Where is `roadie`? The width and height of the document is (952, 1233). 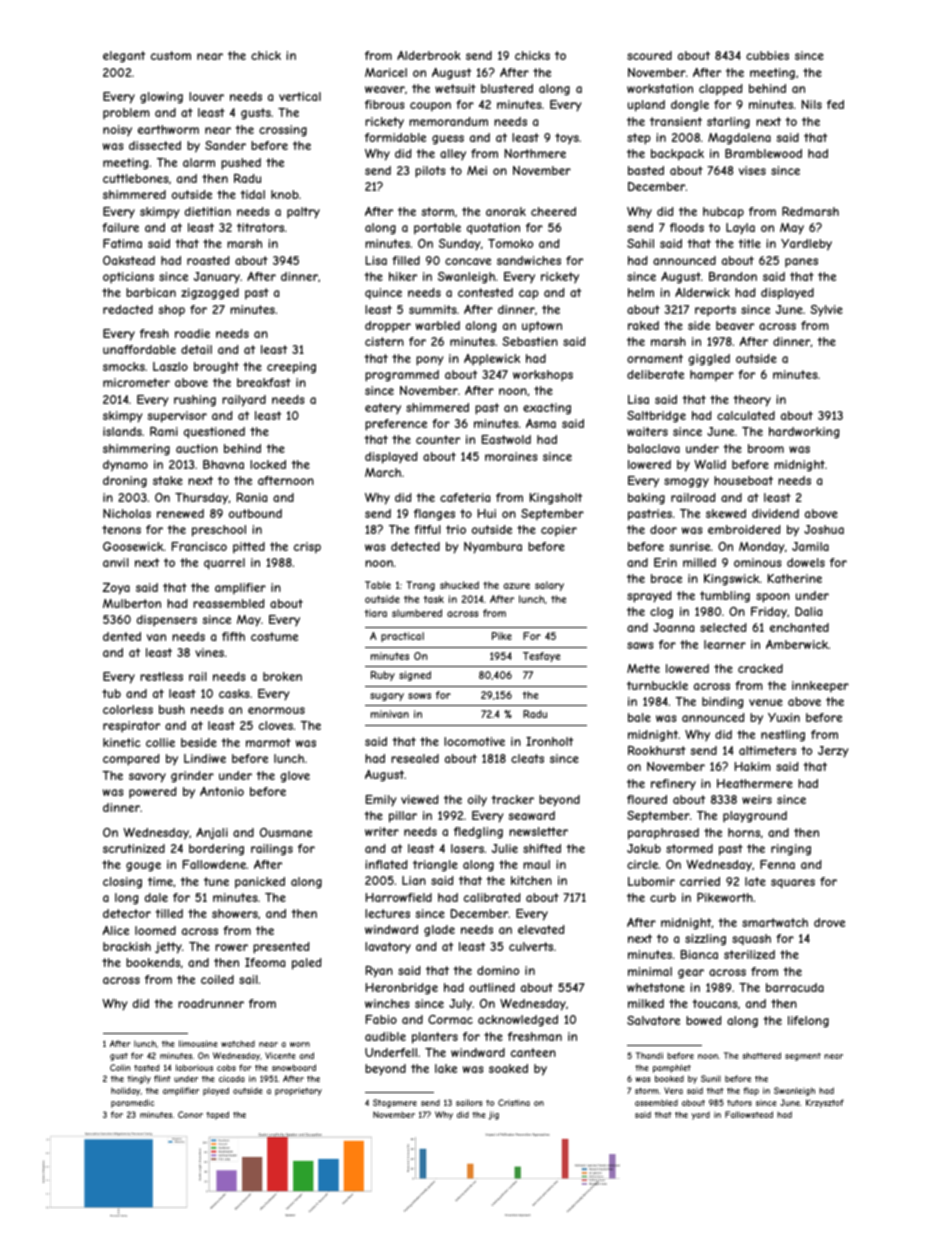
roadie is located at coordinates (192, 333).
